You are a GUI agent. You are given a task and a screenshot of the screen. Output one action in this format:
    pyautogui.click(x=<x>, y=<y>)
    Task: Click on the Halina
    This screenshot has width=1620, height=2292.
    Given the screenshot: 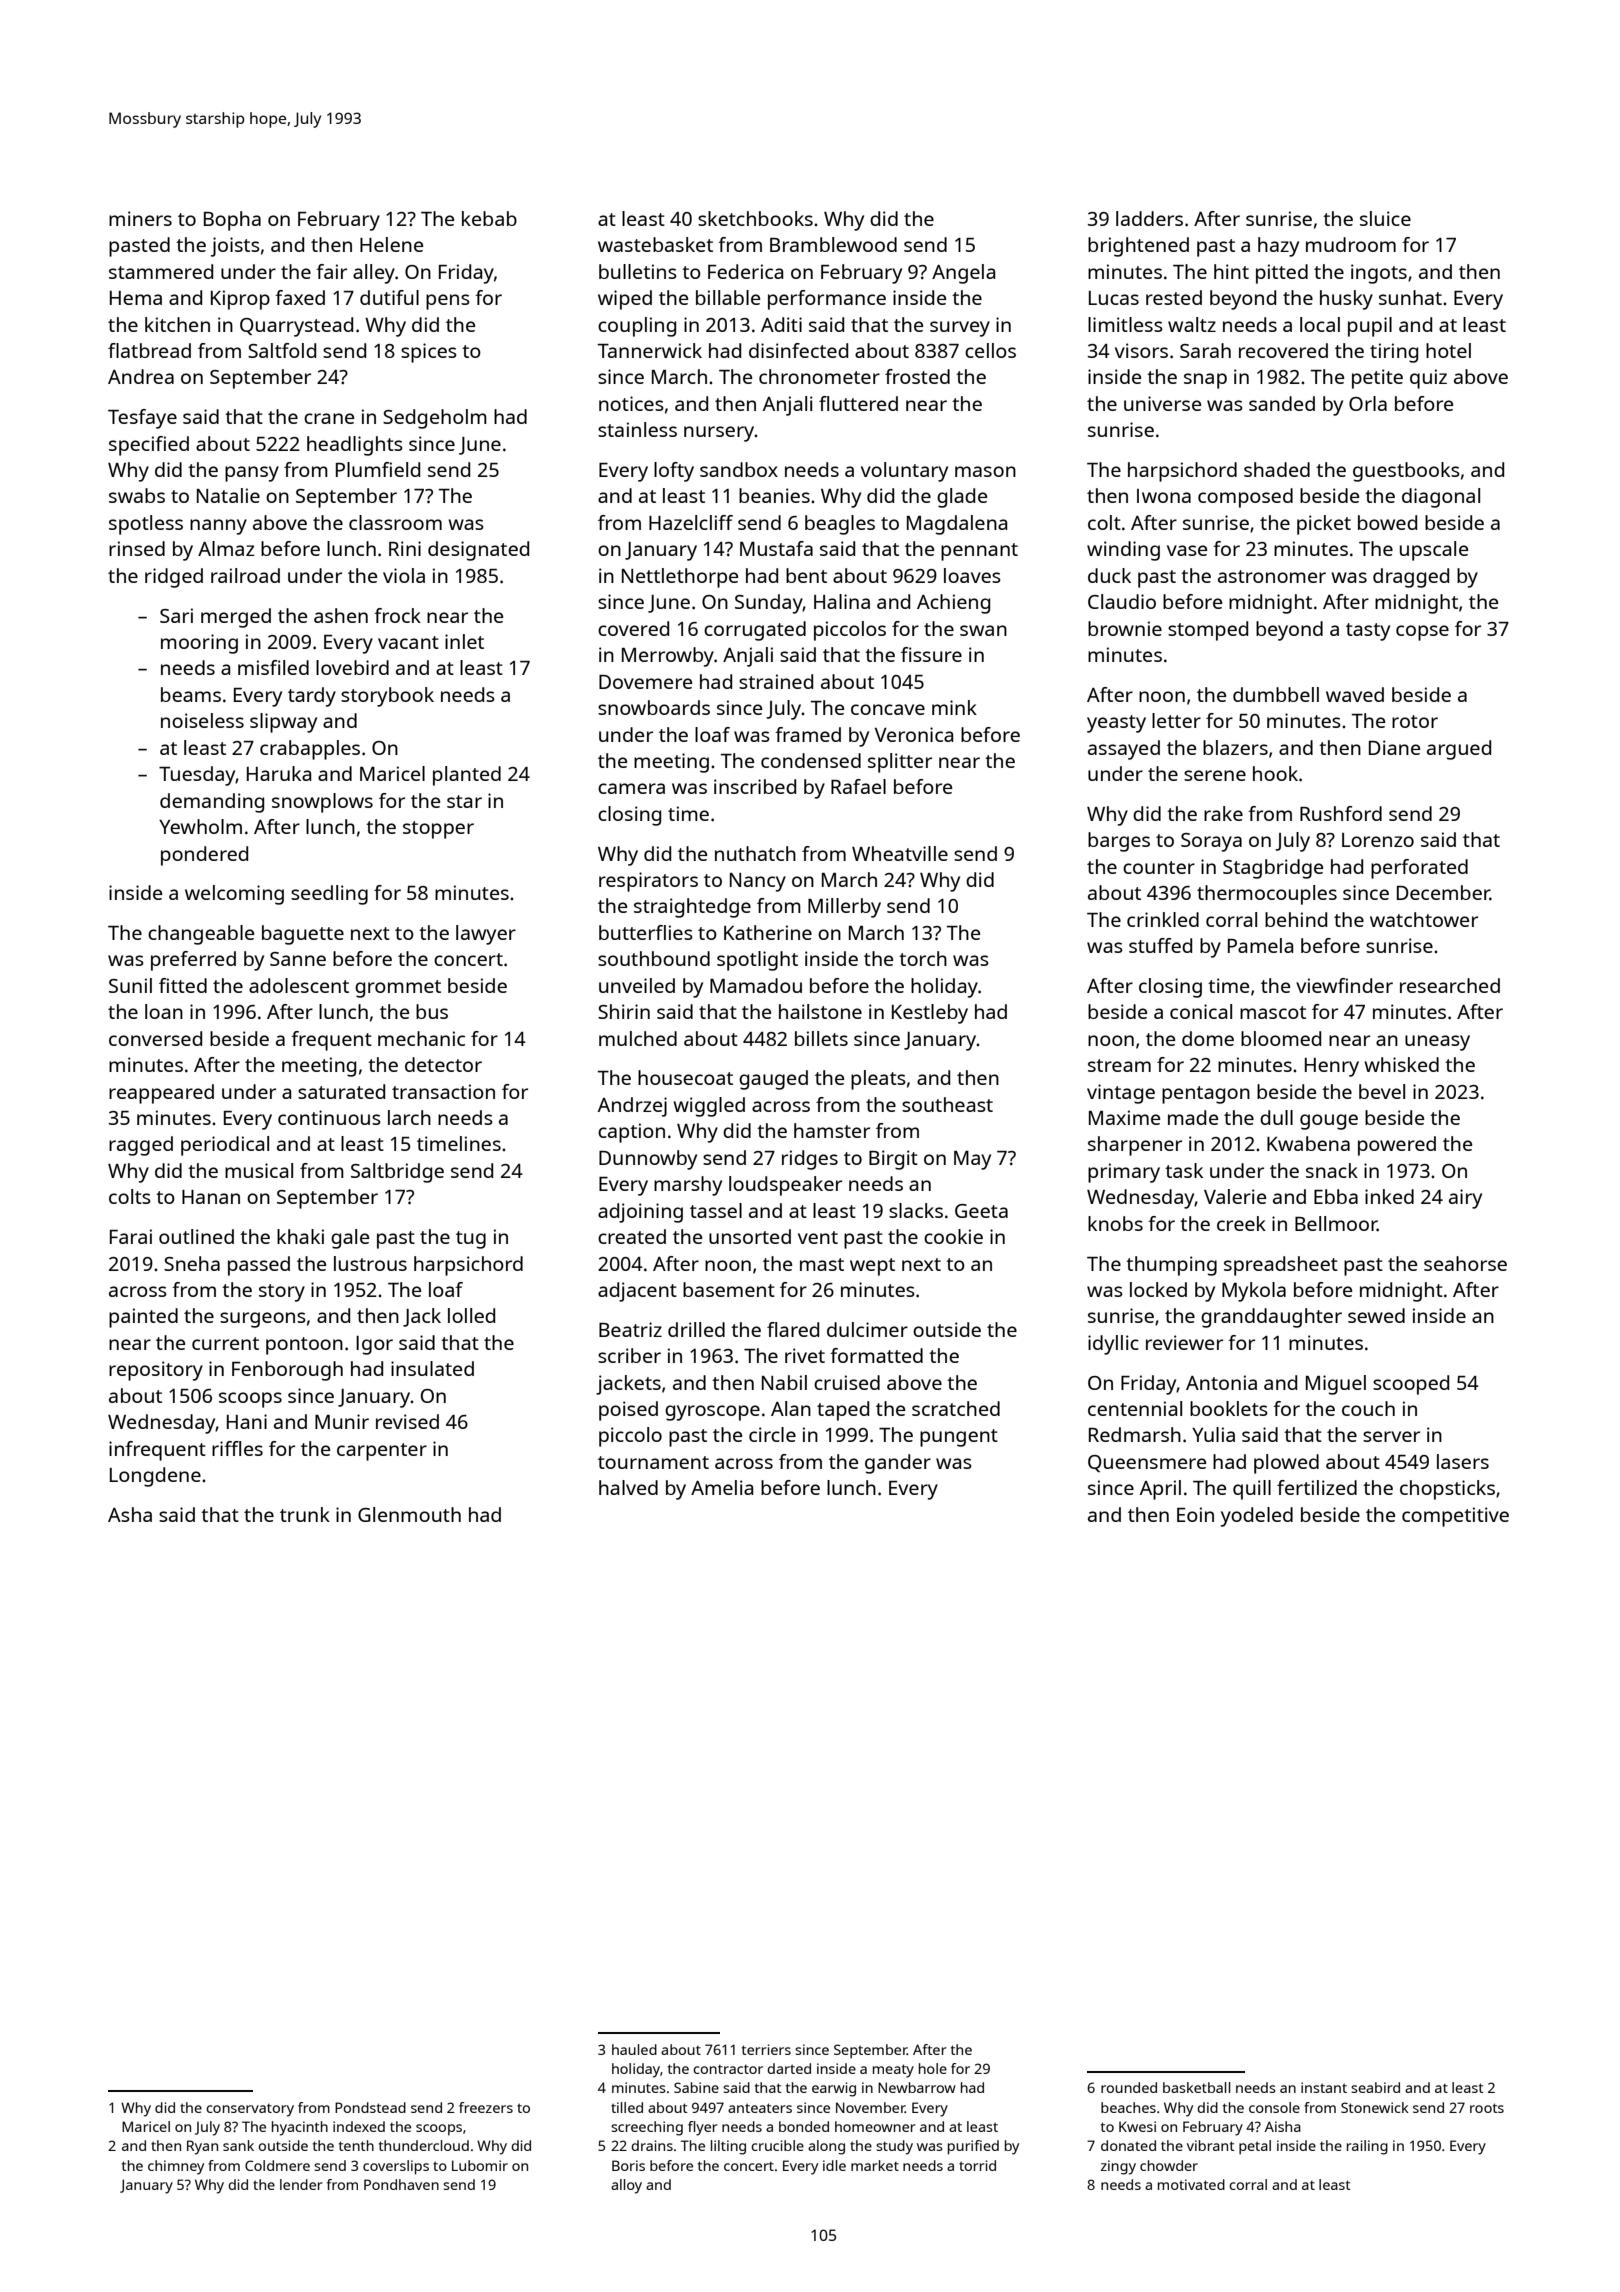 What is the action you would take?
    pyautogui.click(x=842, y=601)
